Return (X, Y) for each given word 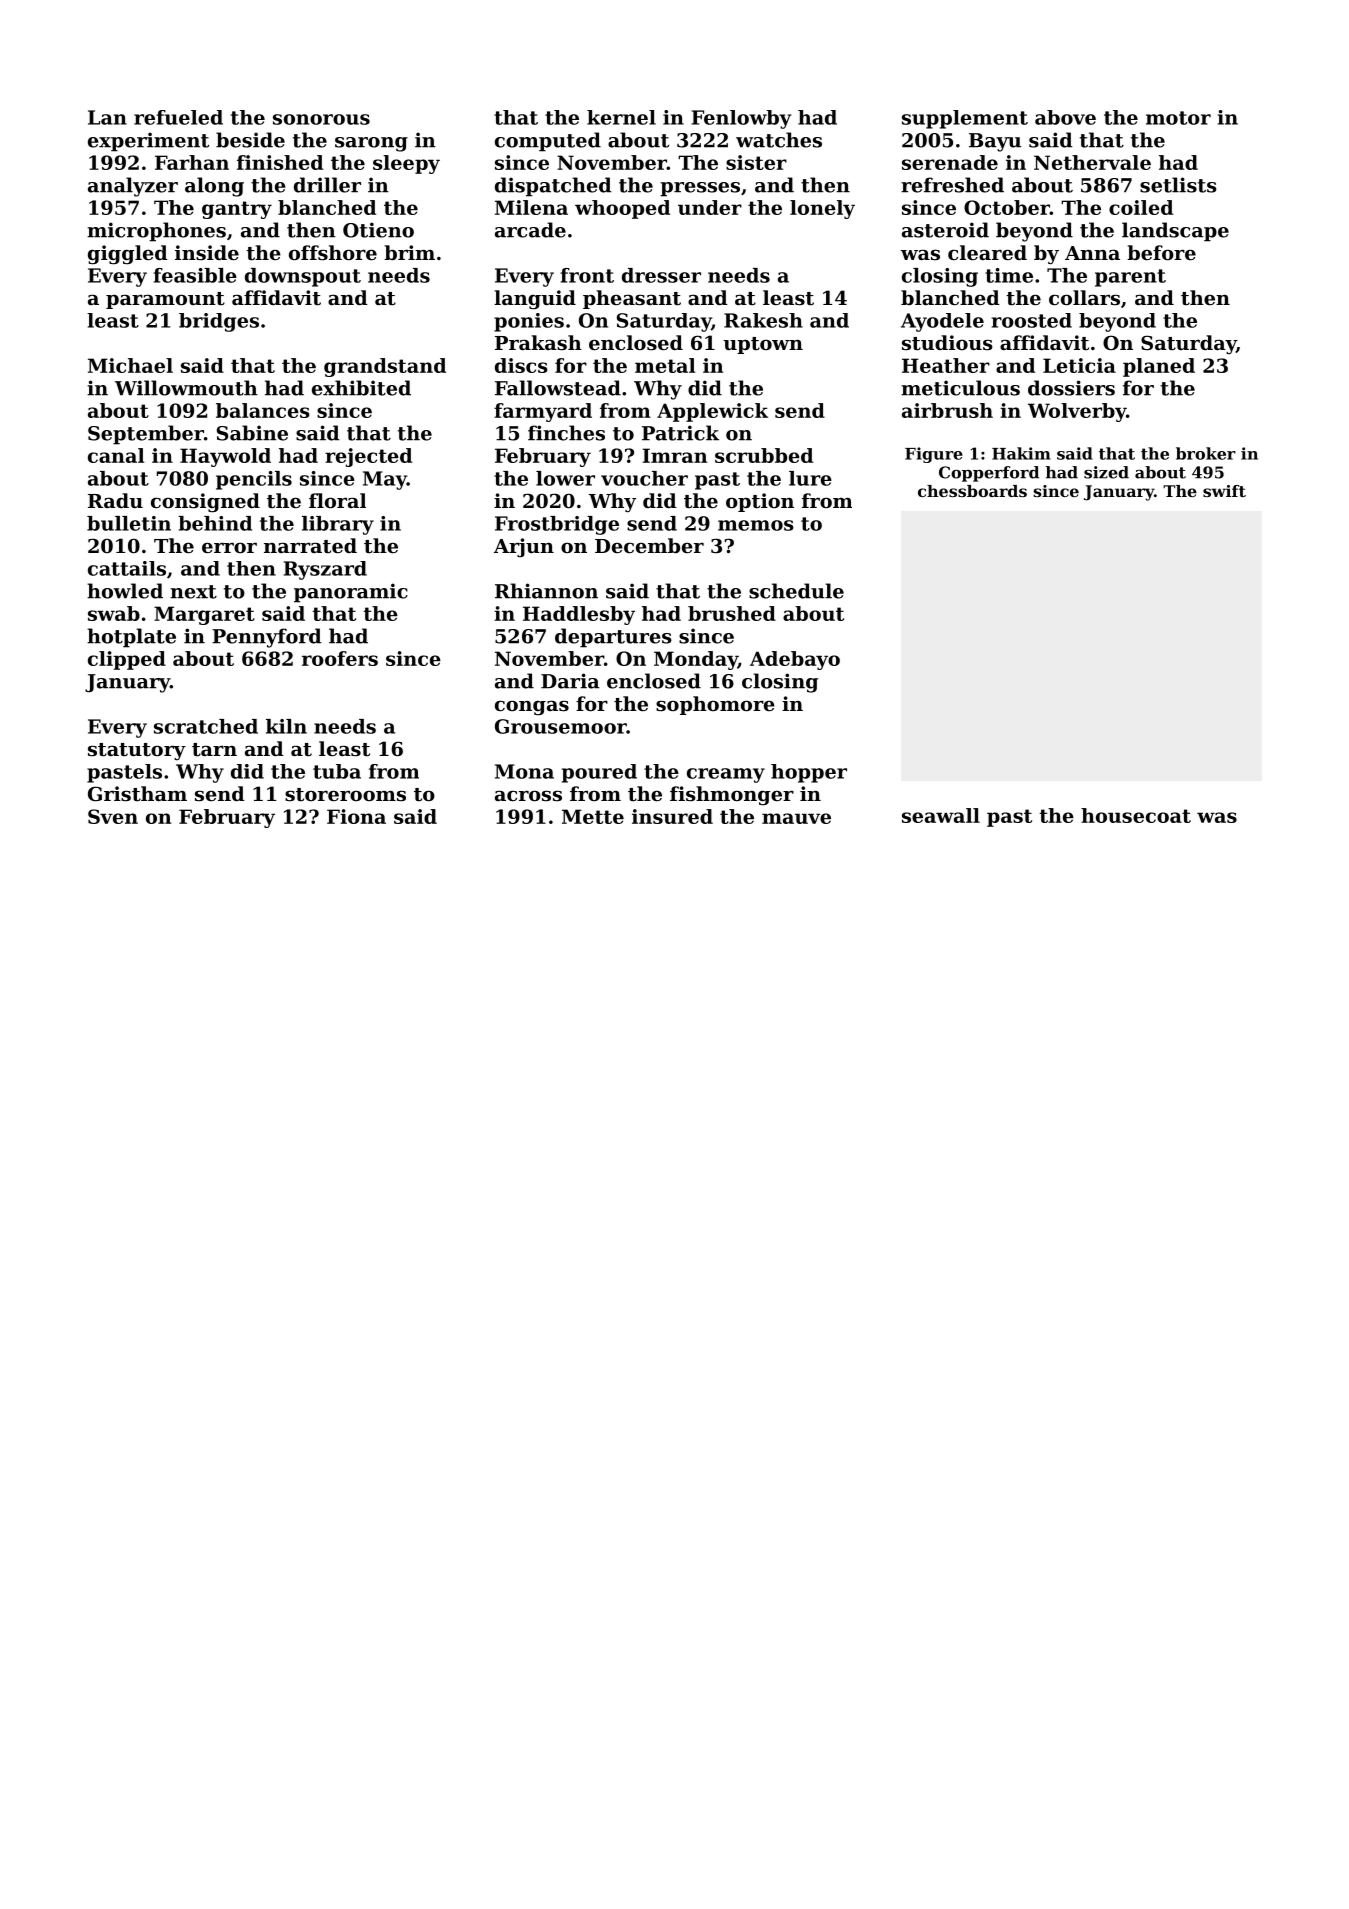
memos (756, 525)
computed (548, 142)
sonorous (321, 119)
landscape (1175, 232)
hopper (809, 773)
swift (1224, 491)
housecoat (1136, 815)
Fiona (356, 816)
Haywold (225, 457)
